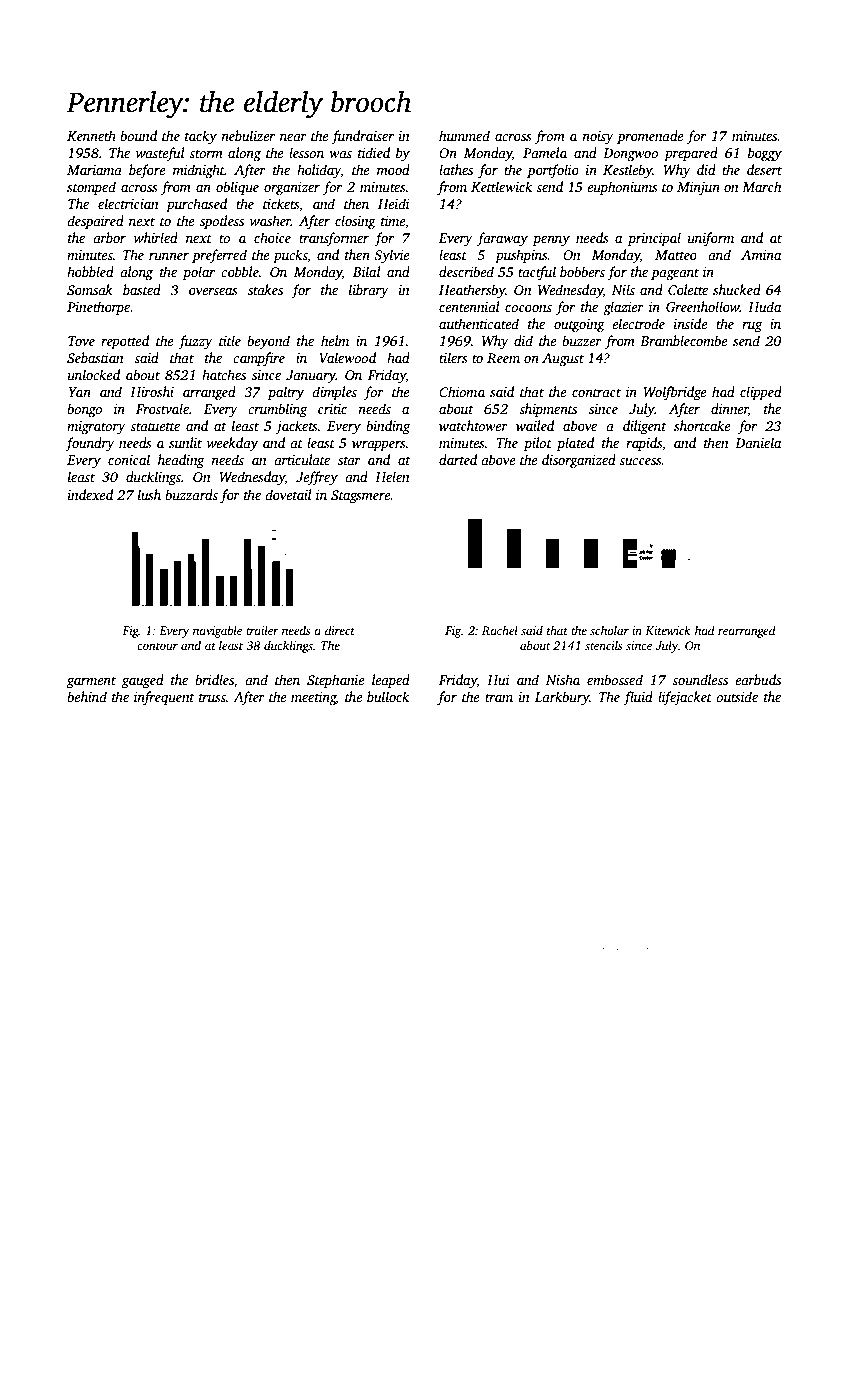  What do you see at coordinates (638, 698) in the document?
I see `fluid` at bounding box center [638, 698].
